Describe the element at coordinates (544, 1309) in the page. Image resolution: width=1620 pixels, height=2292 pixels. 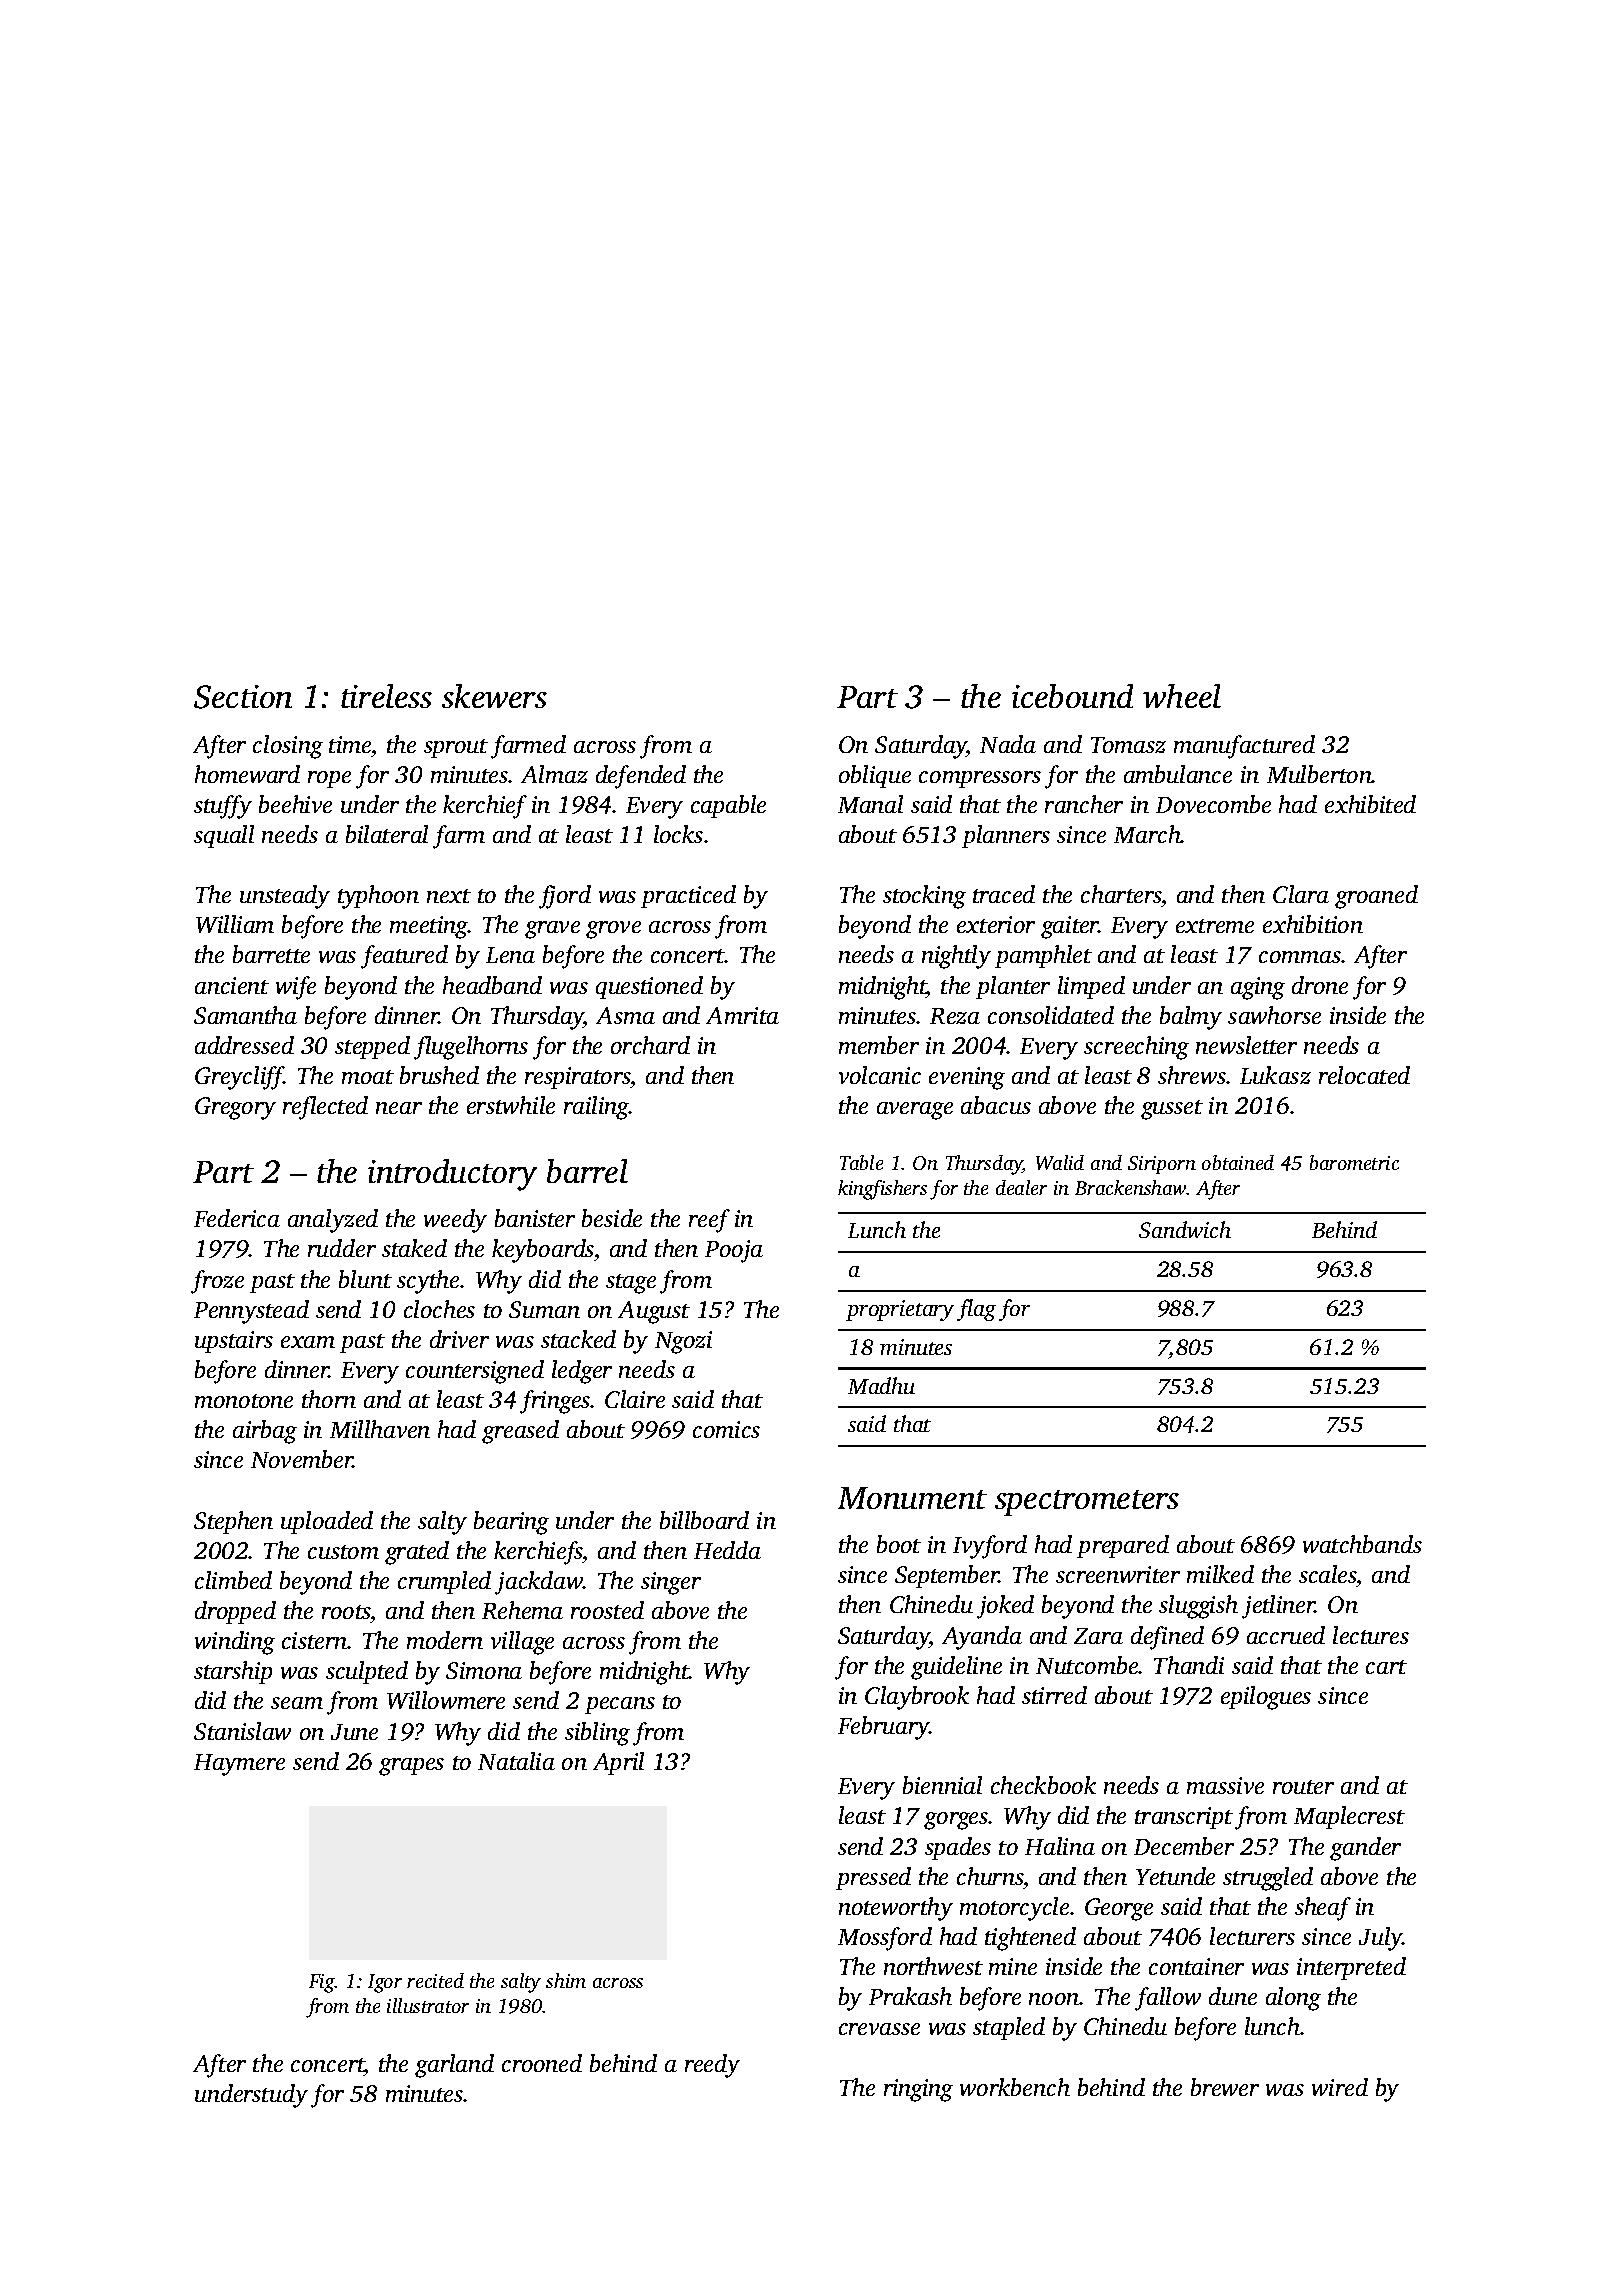
I see `Suman` at that location.
